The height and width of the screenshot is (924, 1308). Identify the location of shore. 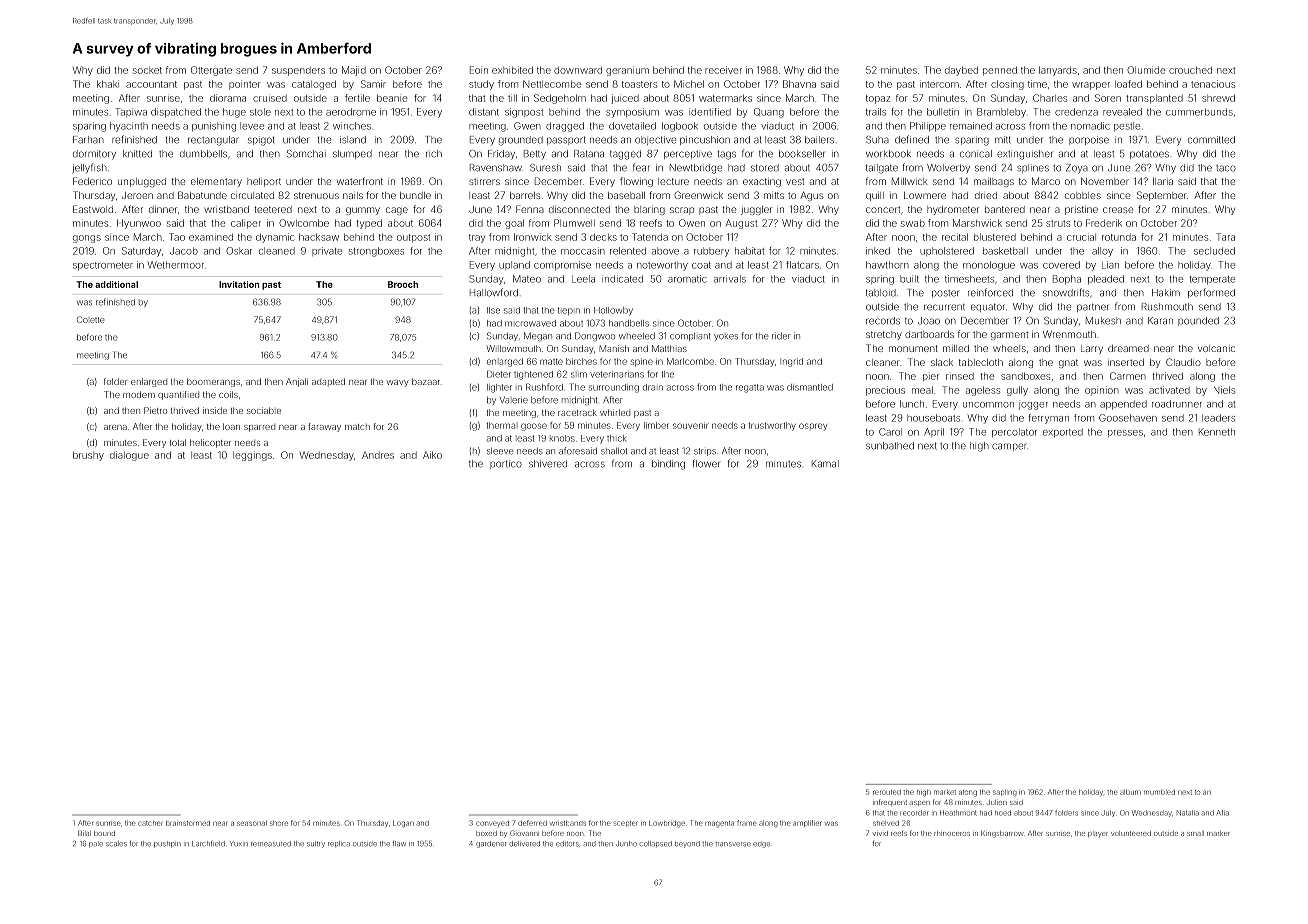
(279, 823).
